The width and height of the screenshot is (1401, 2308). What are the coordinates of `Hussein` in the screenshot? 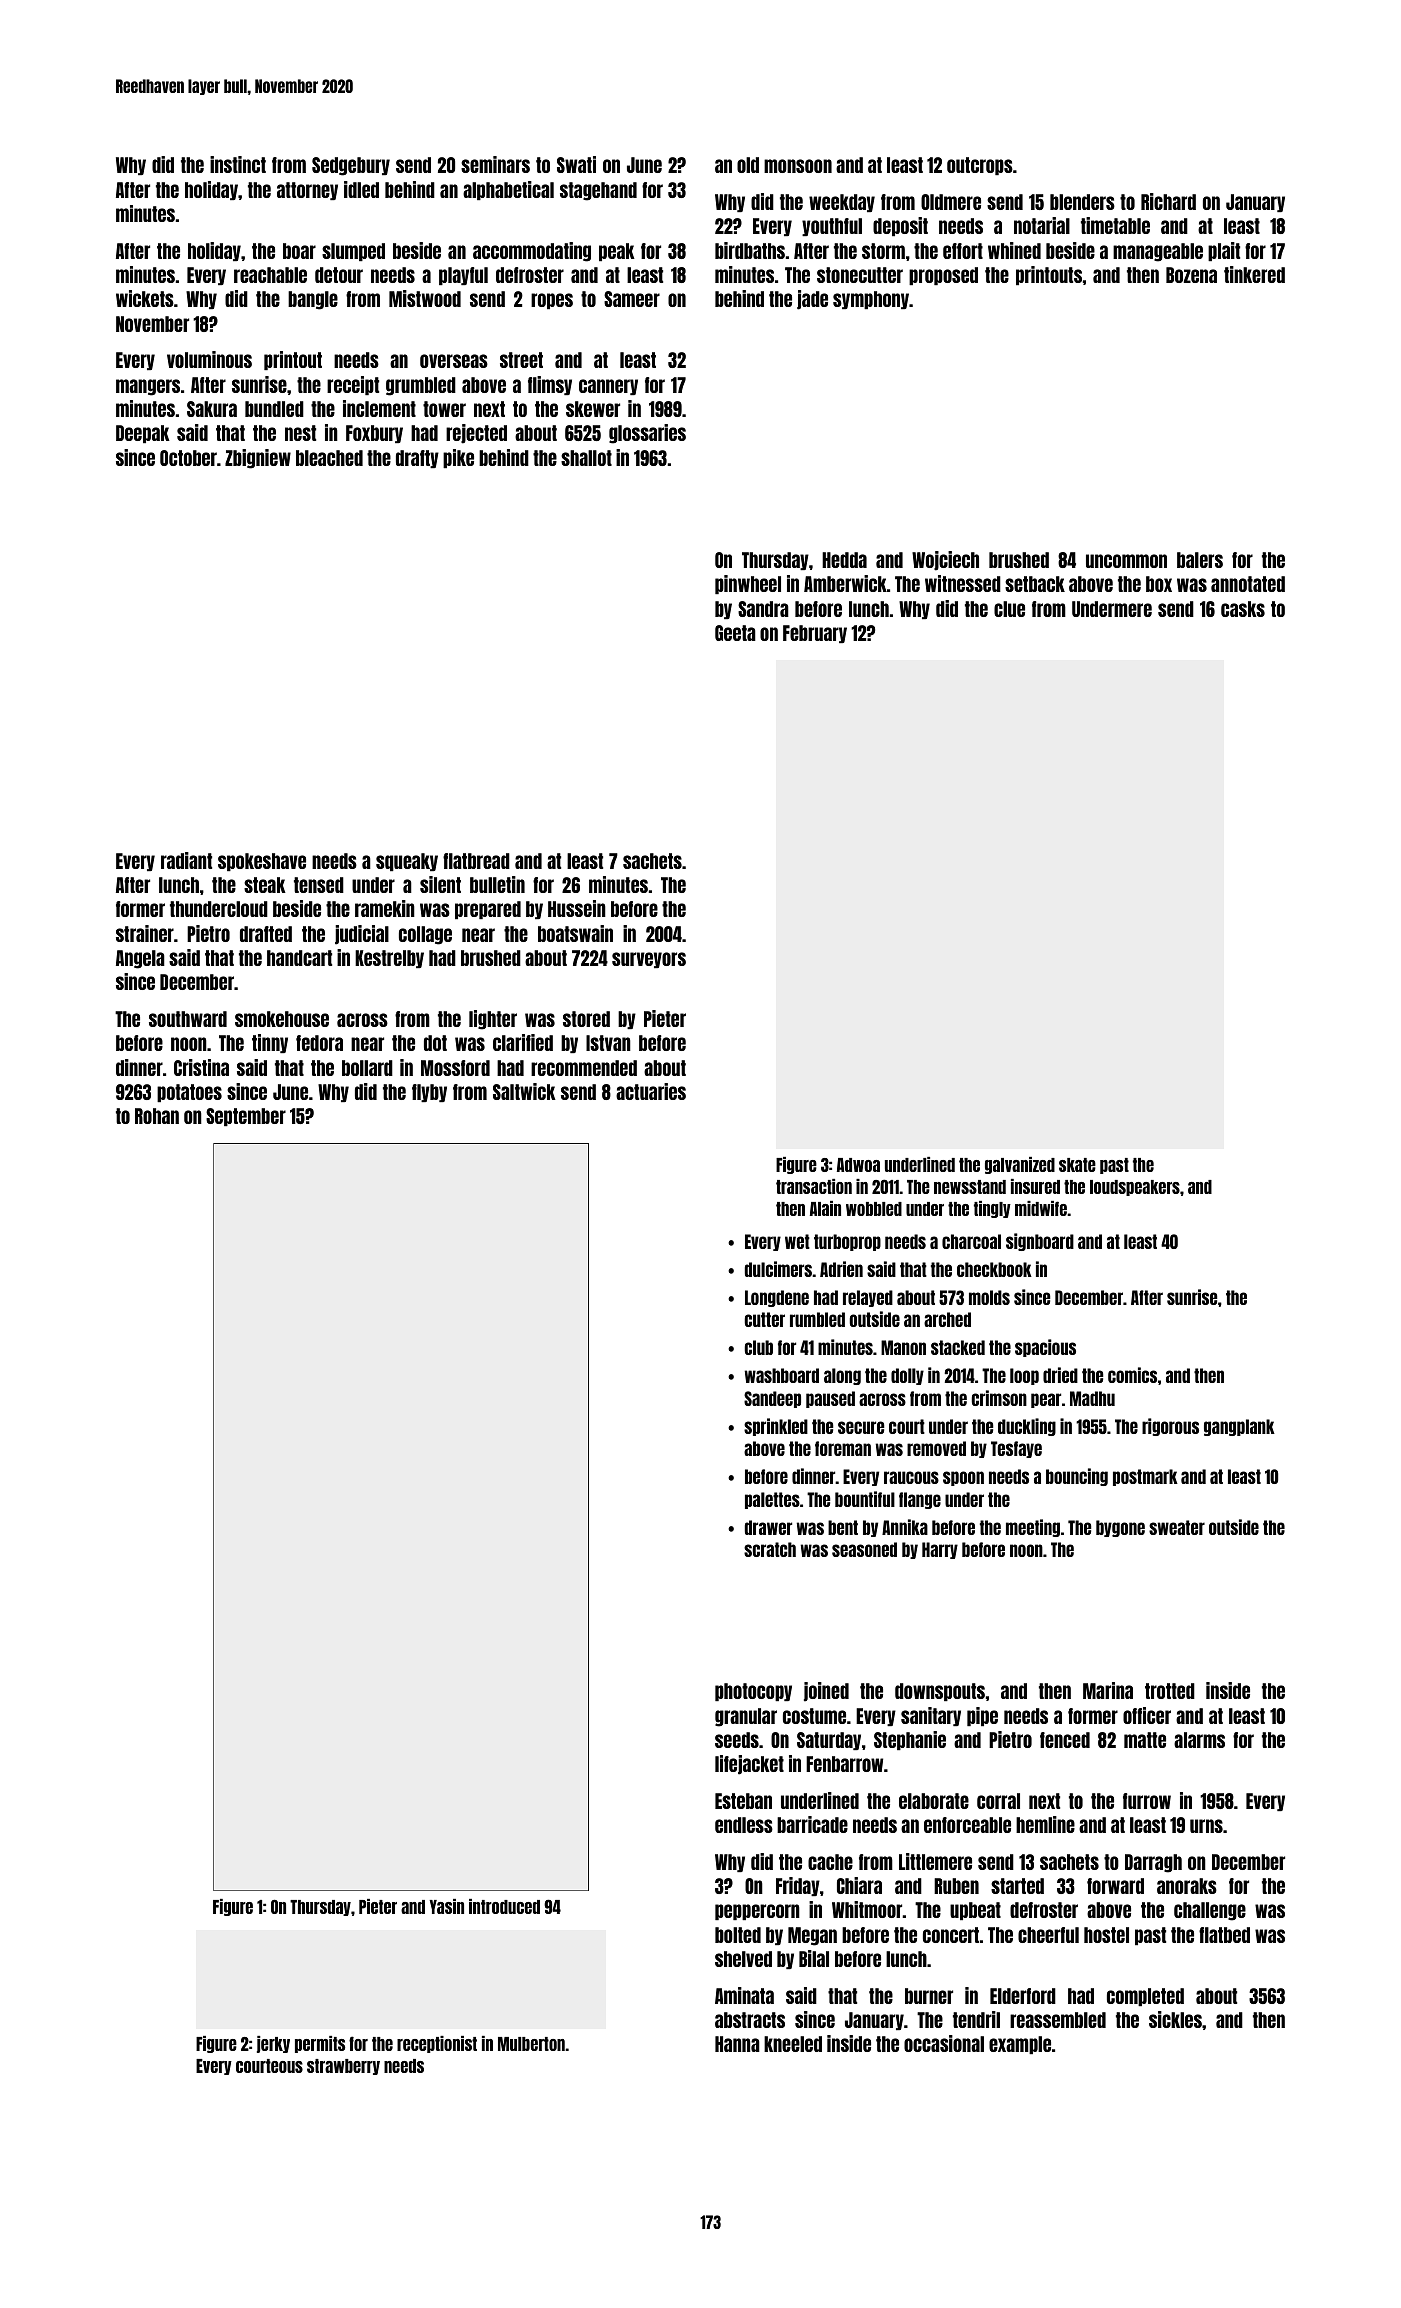 It's located at (577, 908).
